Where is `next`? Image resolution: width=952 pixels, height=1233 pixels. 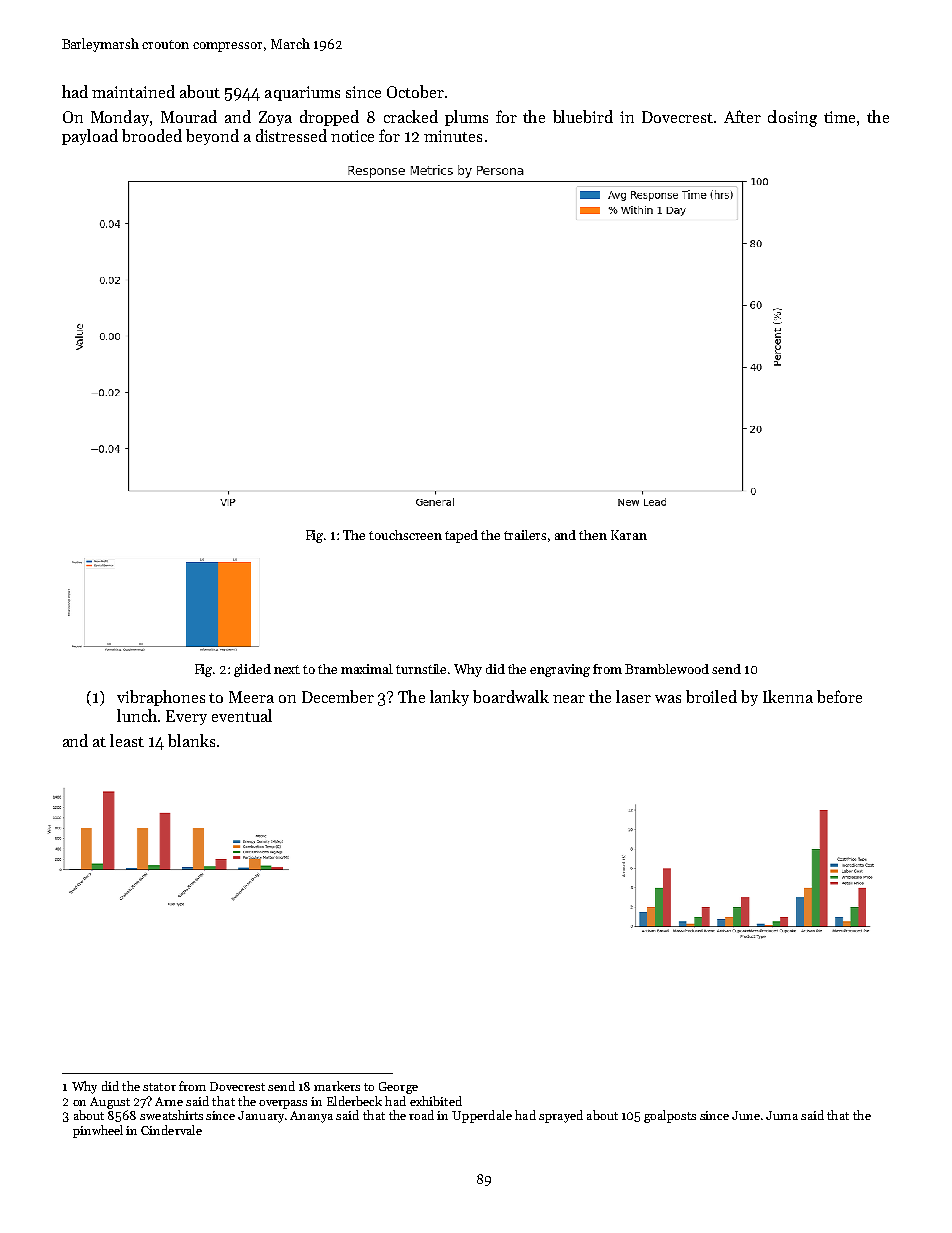 next is located at coordinates (287, 669).
